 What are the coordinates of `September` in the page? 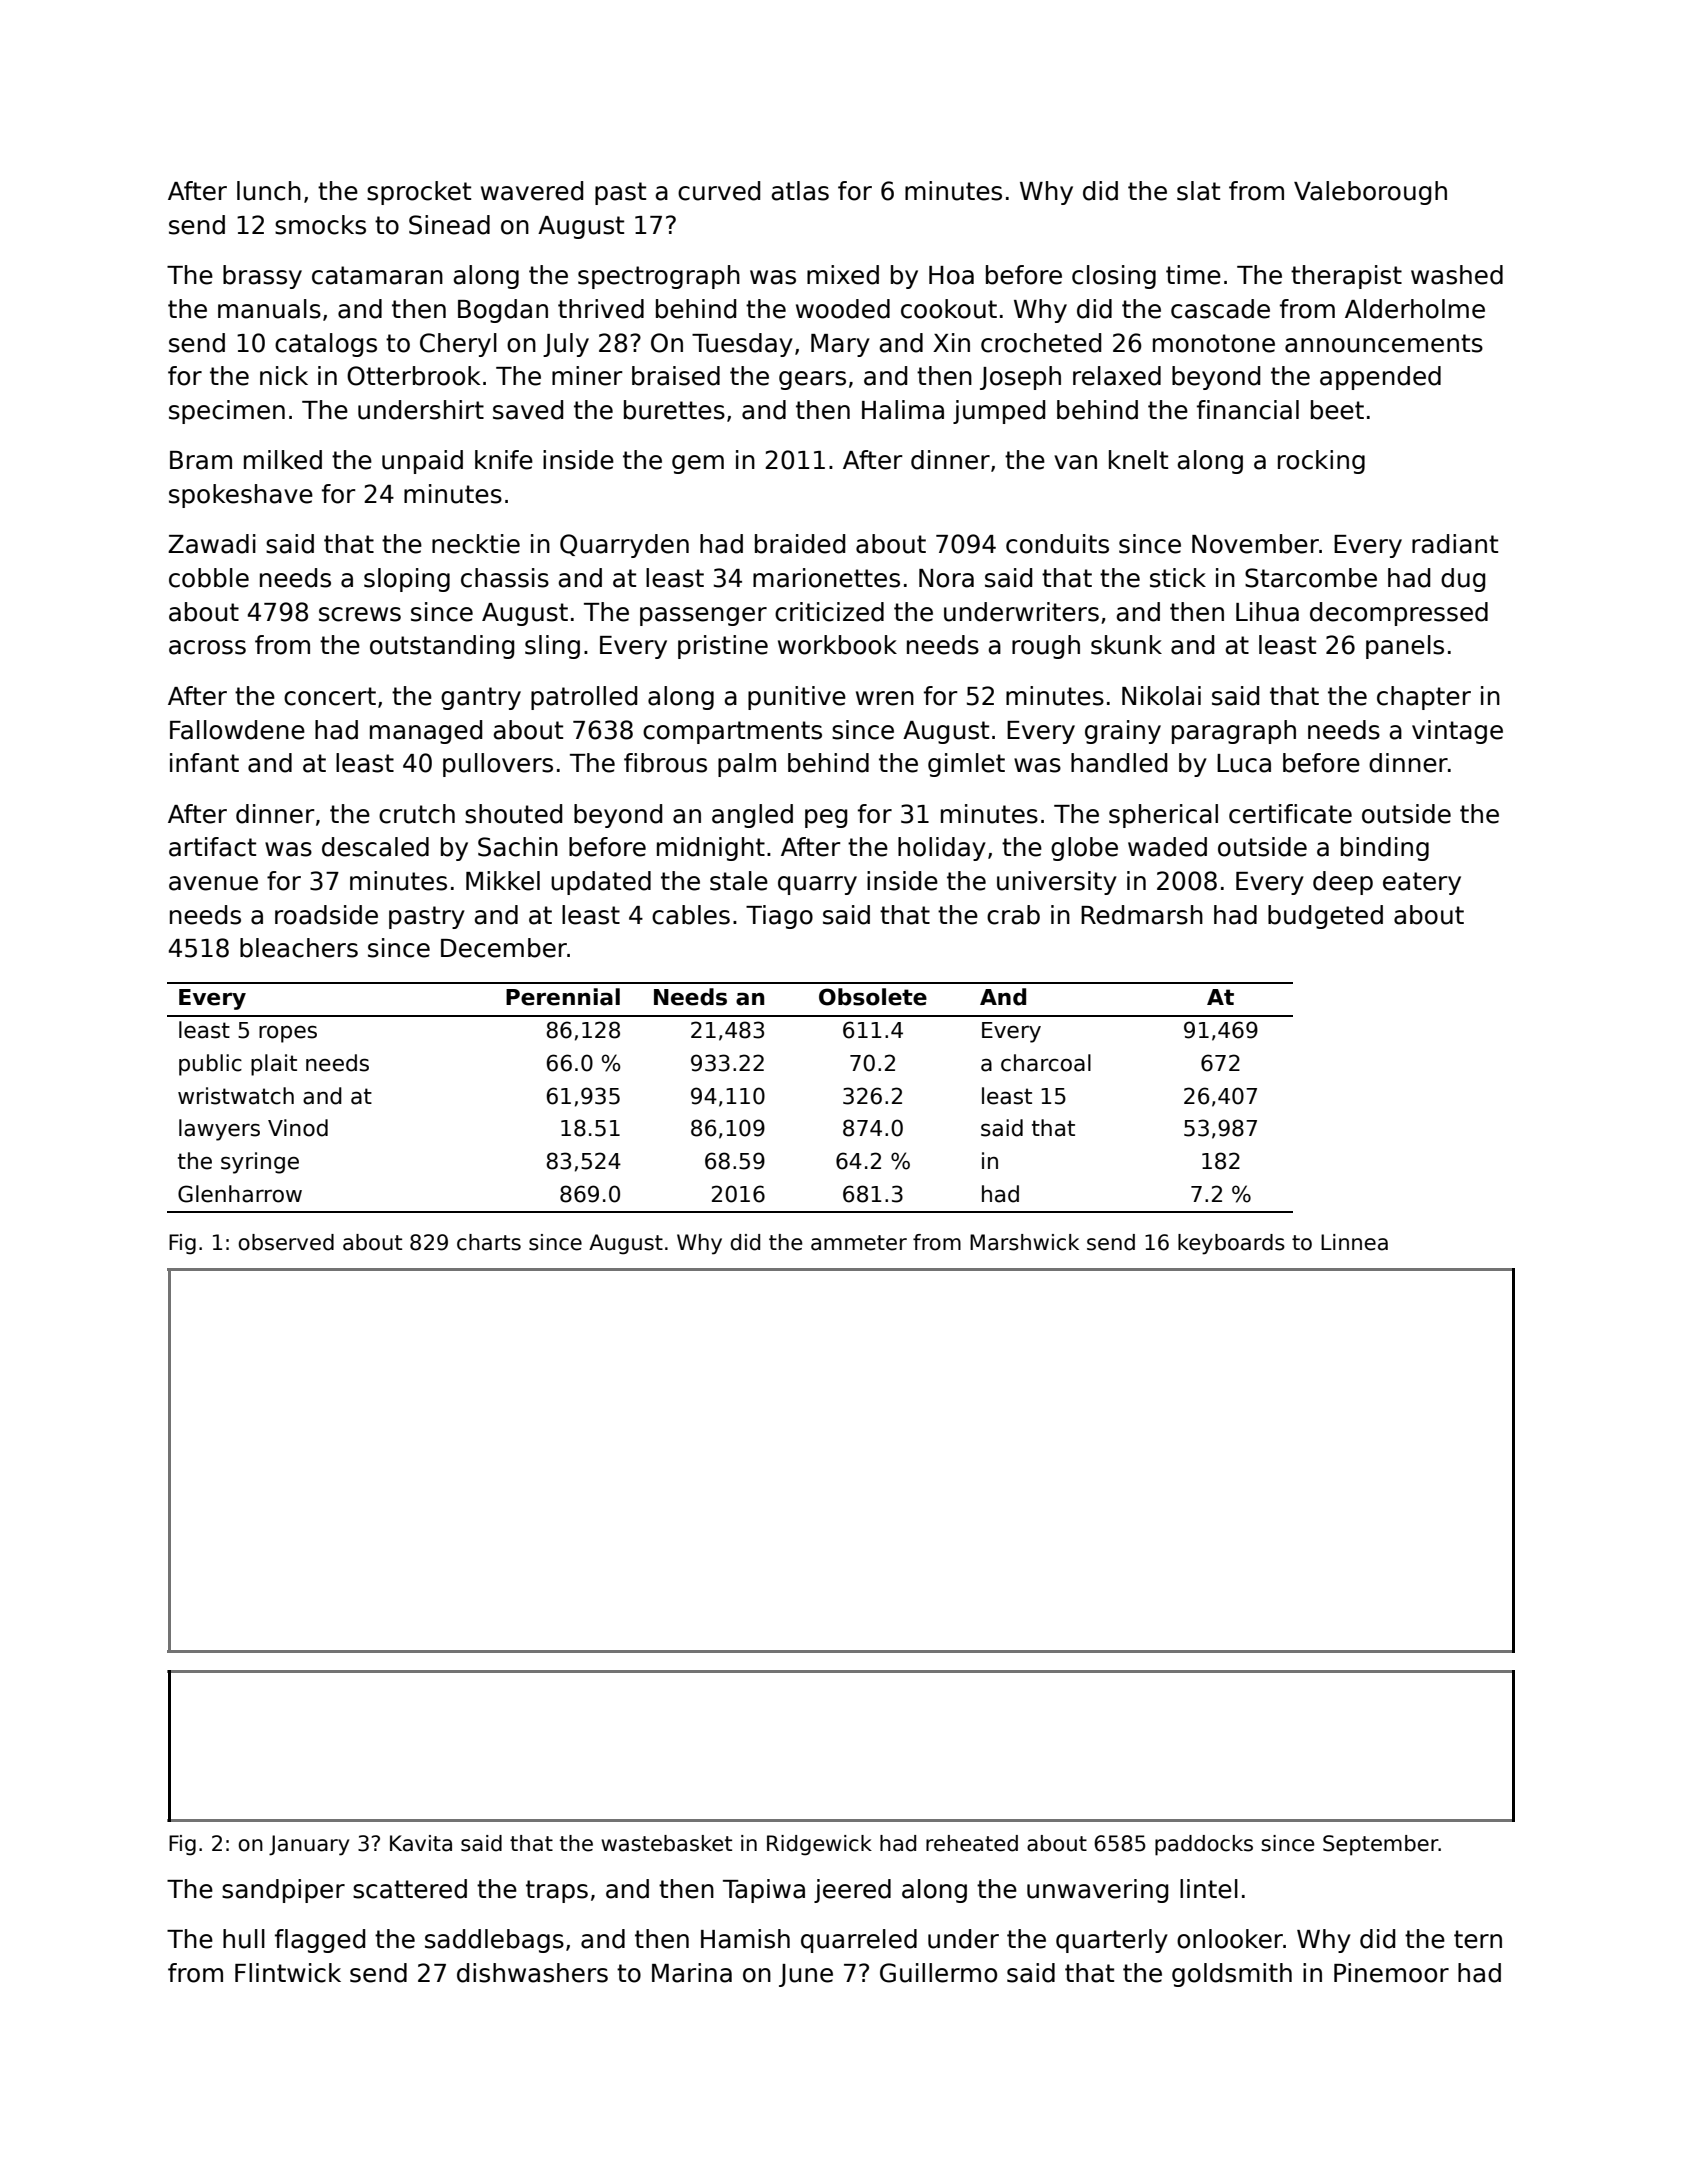 It's located at (1381, 1845).
